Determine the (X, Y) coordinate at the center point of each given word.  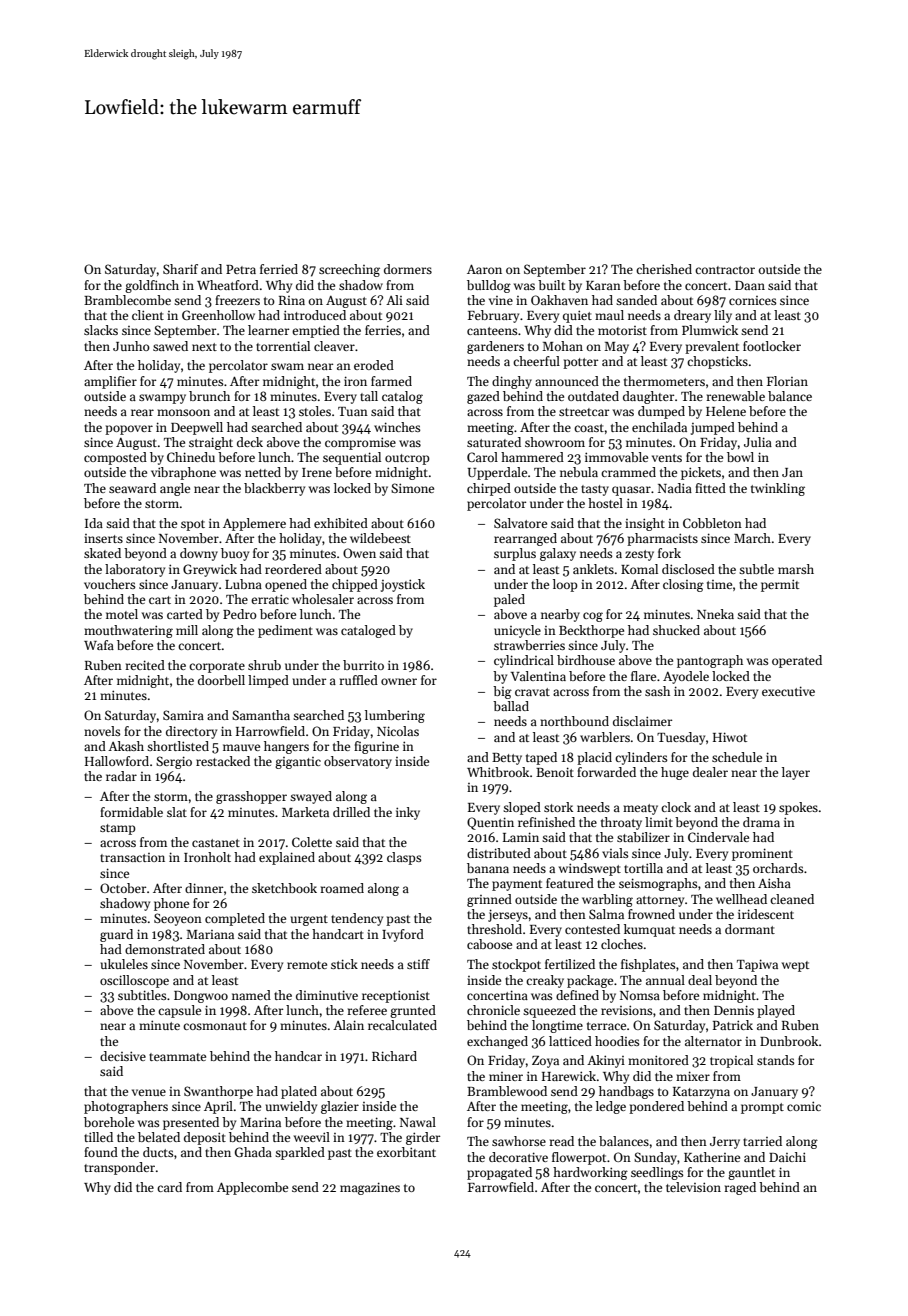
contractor (725, 270)
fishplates (648, 965)
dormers (408, 269)
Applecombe (252, 1188)
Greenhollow (218, 315)
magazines (370, 1188)
